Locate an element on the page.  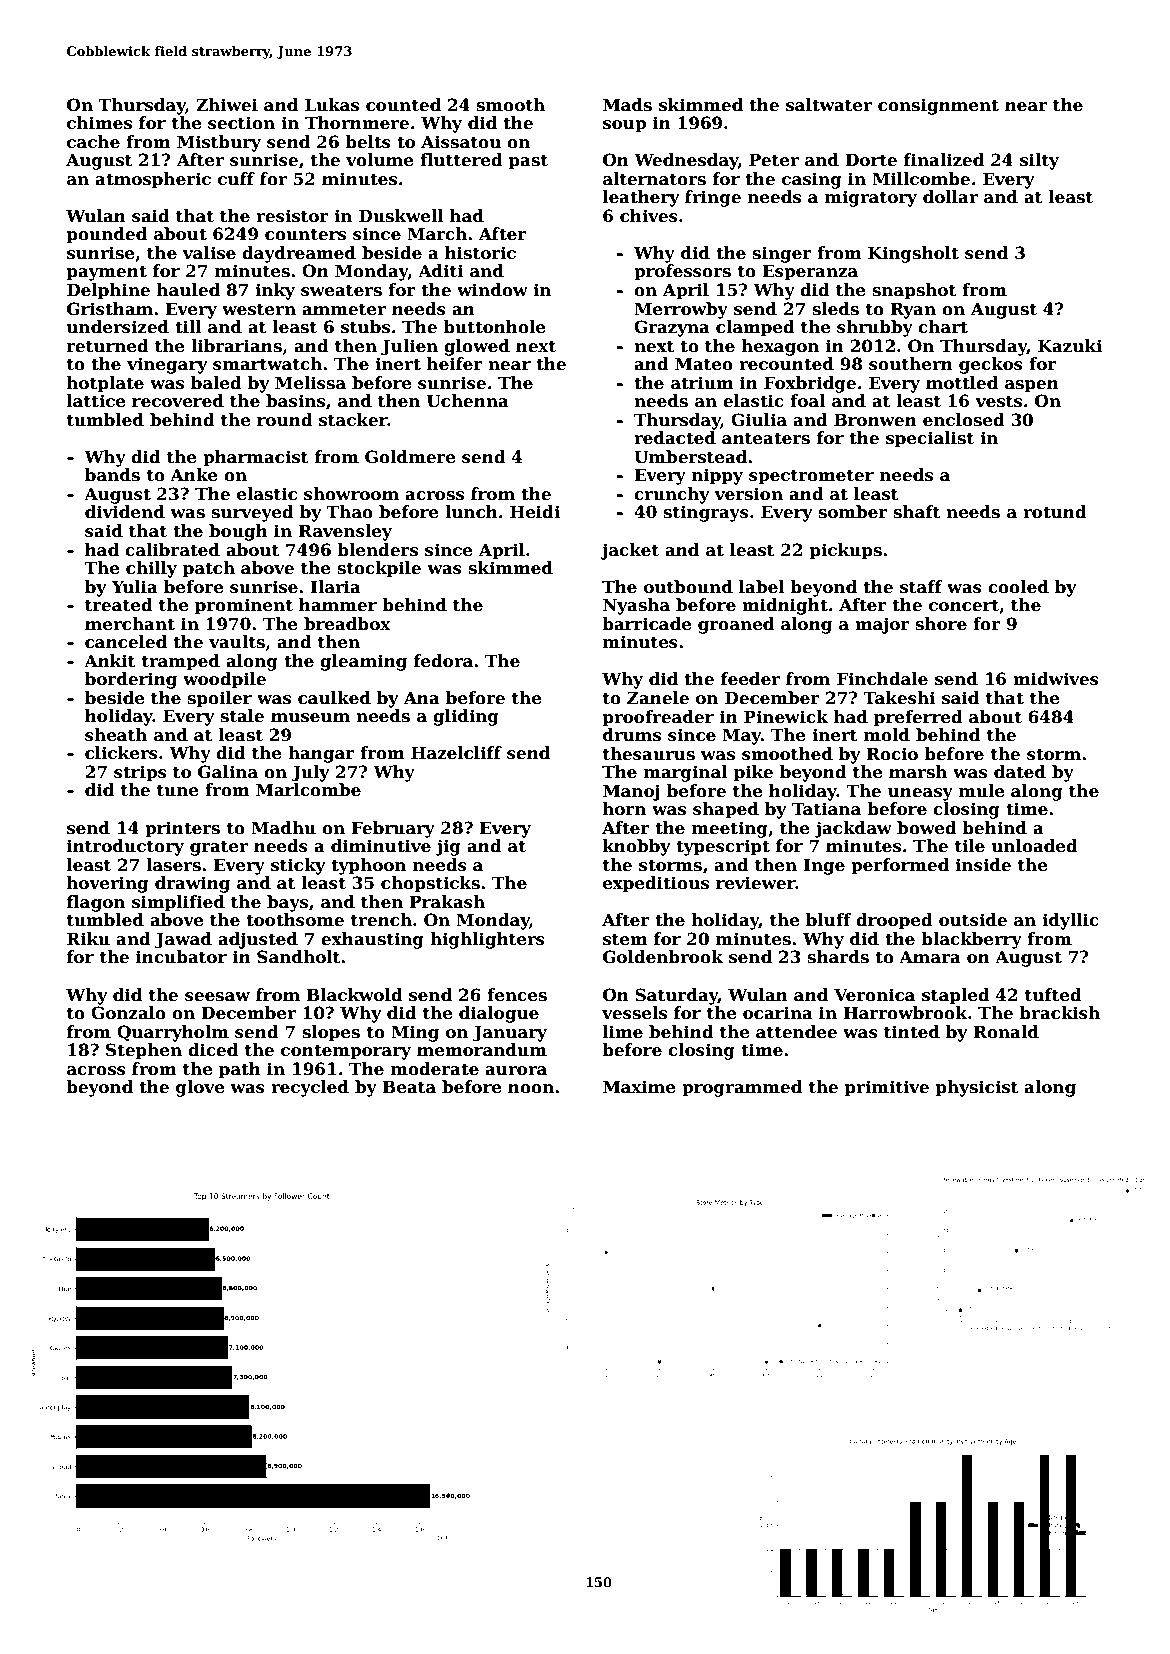
Beata is located at coordinates (409, 1087).
